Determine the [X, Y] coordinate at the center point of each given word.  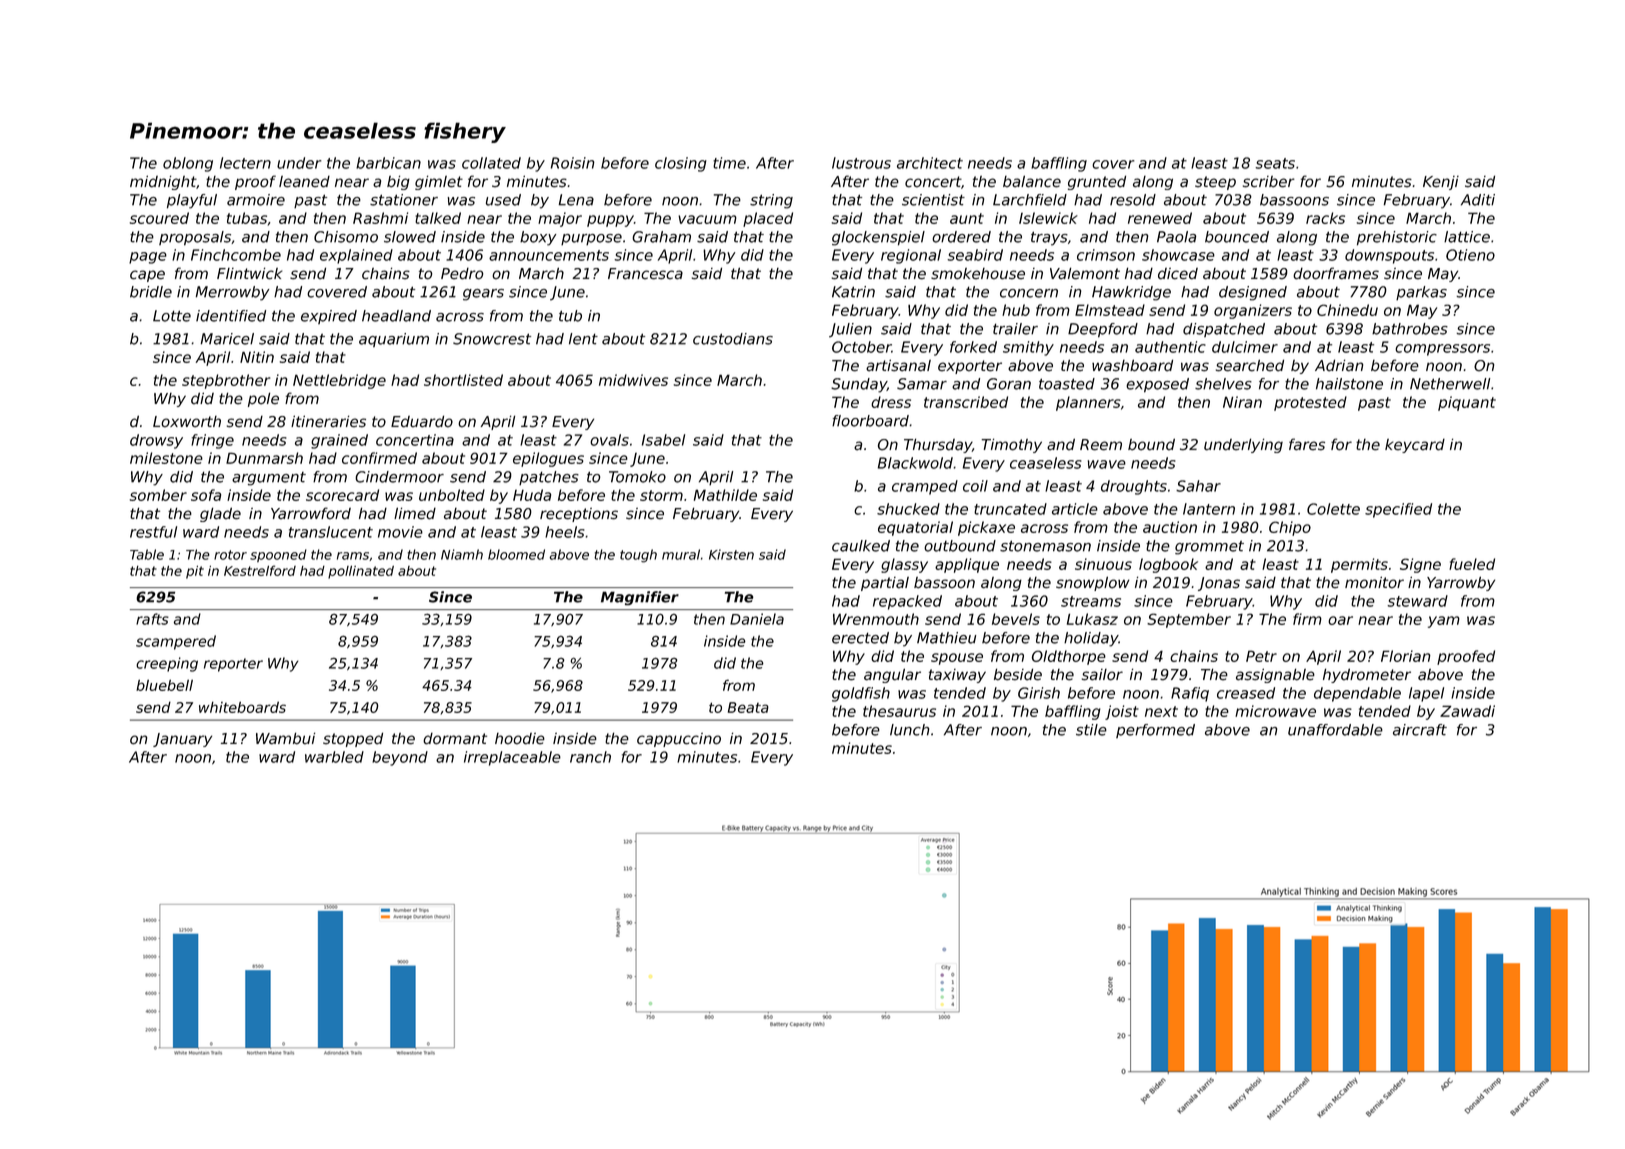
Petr [1261, 656]
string [771, 201]
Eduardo [422, 421]
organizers [1253, 311]
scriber [1269, 182]
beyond [400, 758]
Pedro [462, 274]
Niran [1242, 402]
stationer [404, 200]
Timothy [1011, 446]
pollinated [361, 572]
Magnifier [640, 598]
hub [1016, 310]
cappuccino [679, 740]
